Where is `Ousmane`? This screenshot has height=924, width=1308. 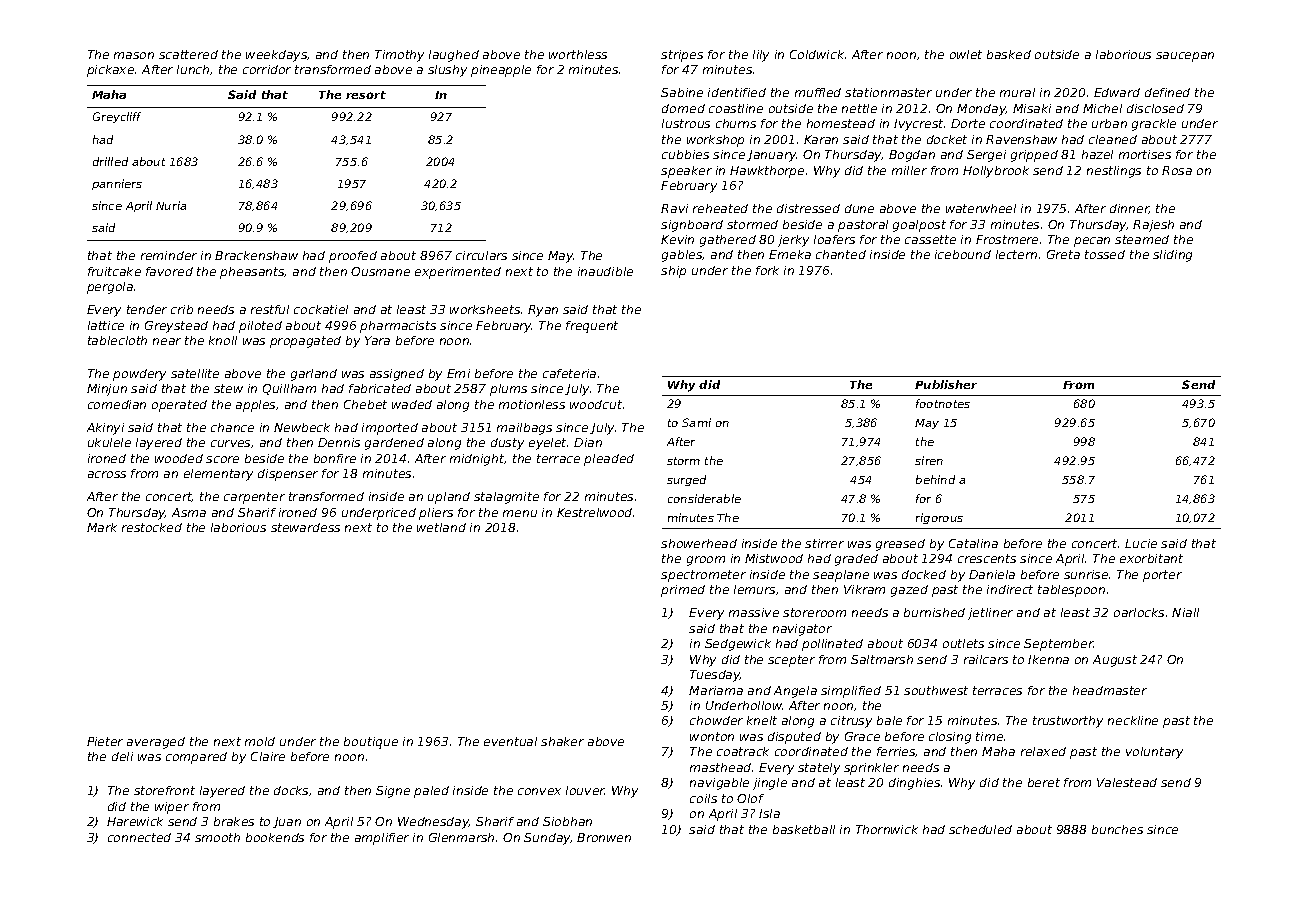 Ousmane is located at coordinates (380, 271).
